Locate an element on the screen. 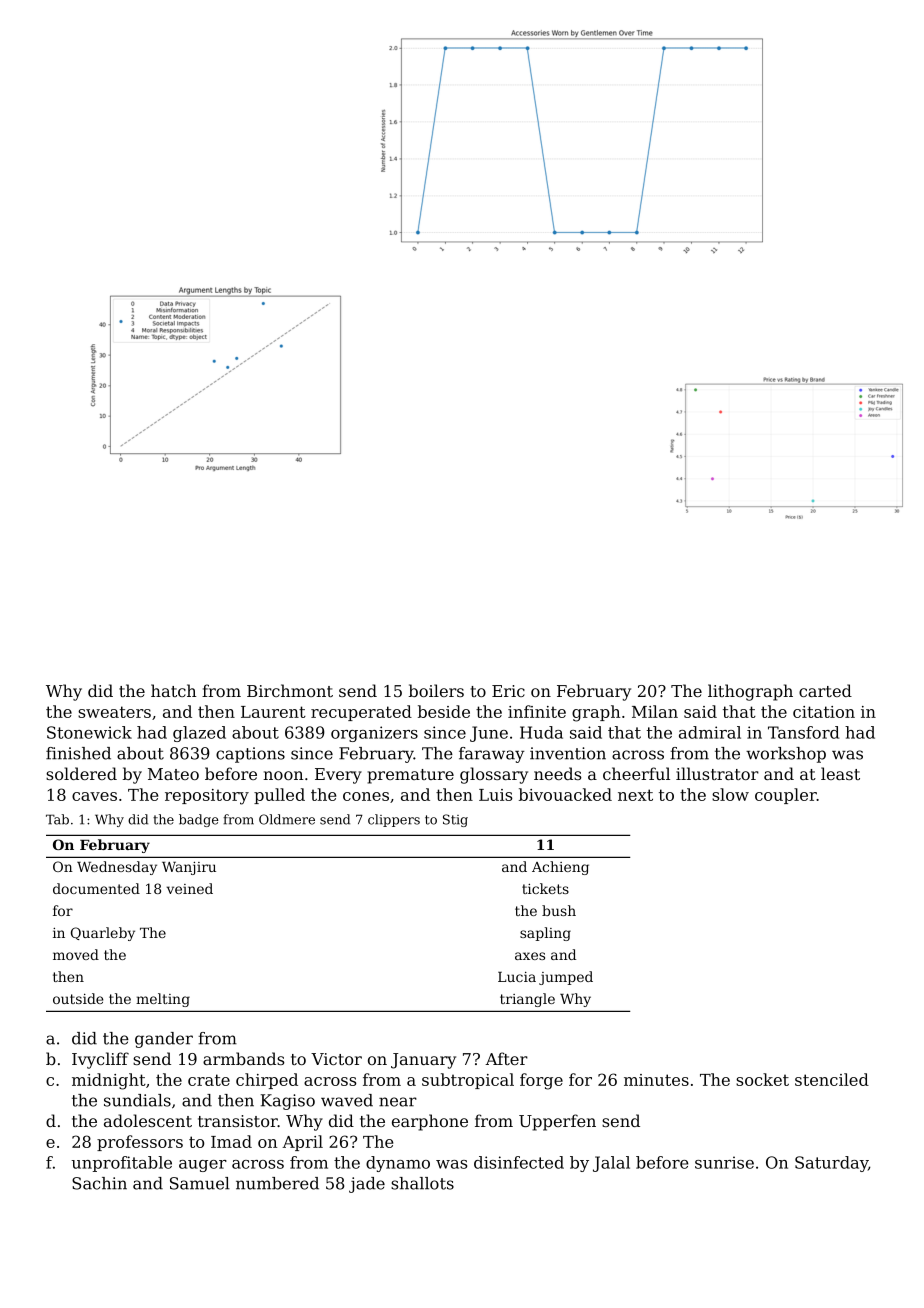 The height and width of the screenshot is (1308, 924). boilers is located at coordinates (436, 690).
